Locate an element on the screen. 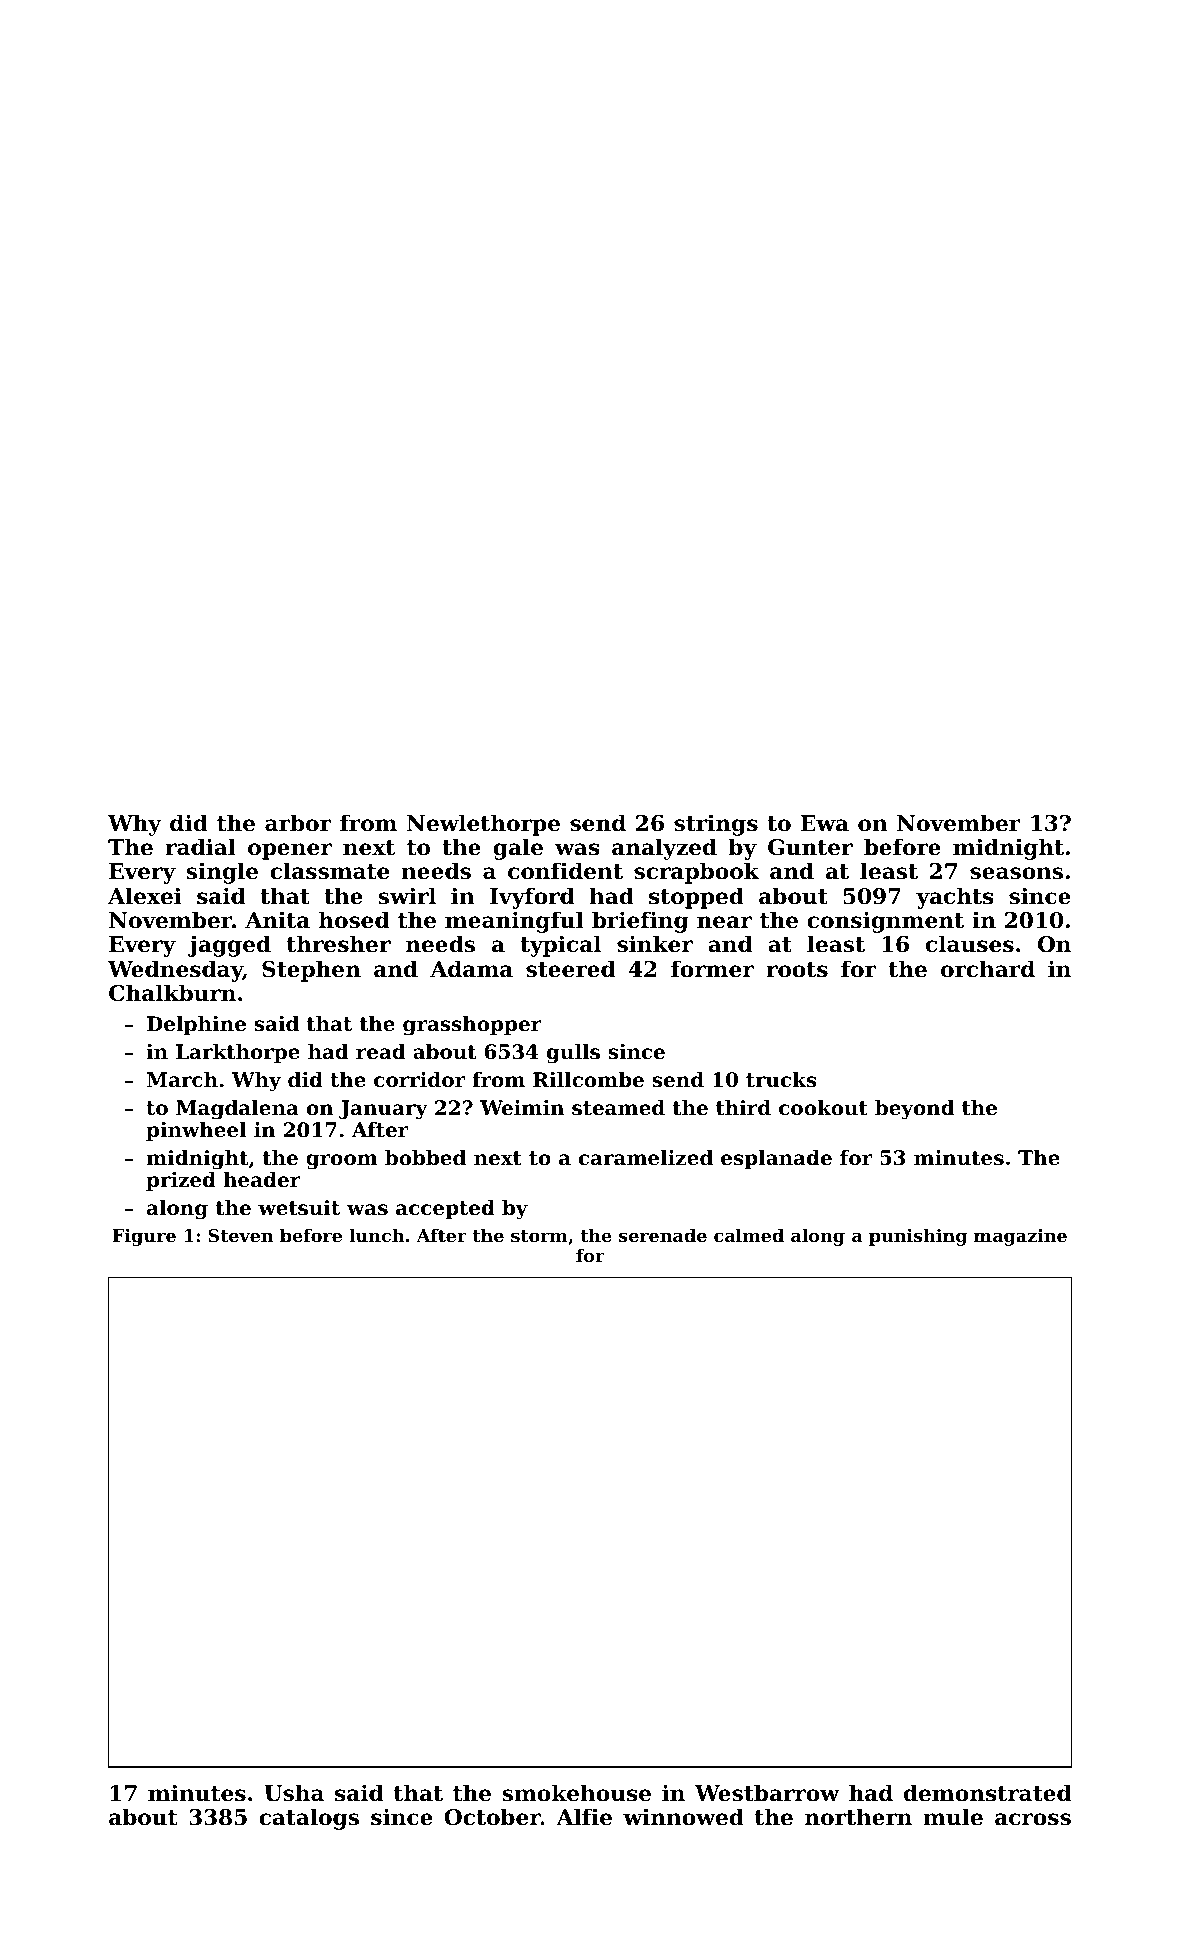  Usha is located at coordinates (294, 1793).
